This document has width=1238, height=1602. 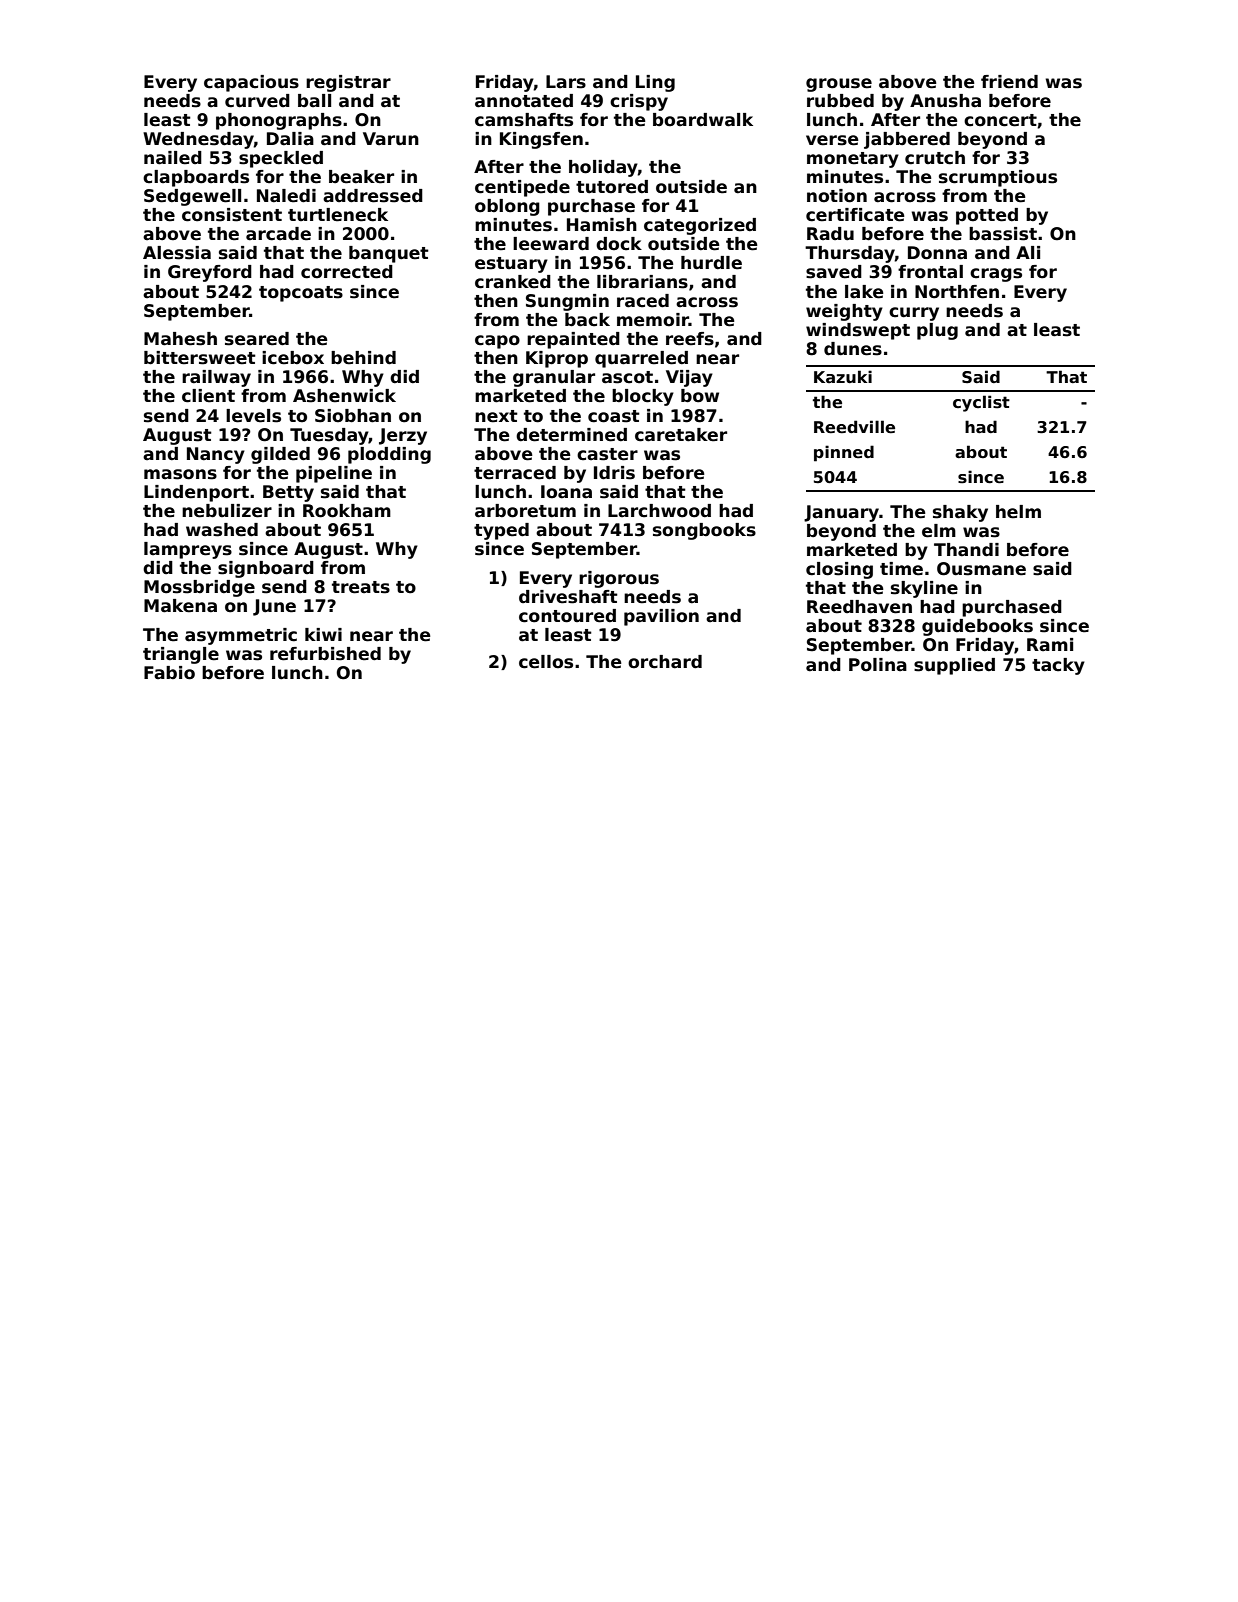 What do you see at coordinates (566, 82) in the document?
I see `Lars` at bounding box center [566, 82].
